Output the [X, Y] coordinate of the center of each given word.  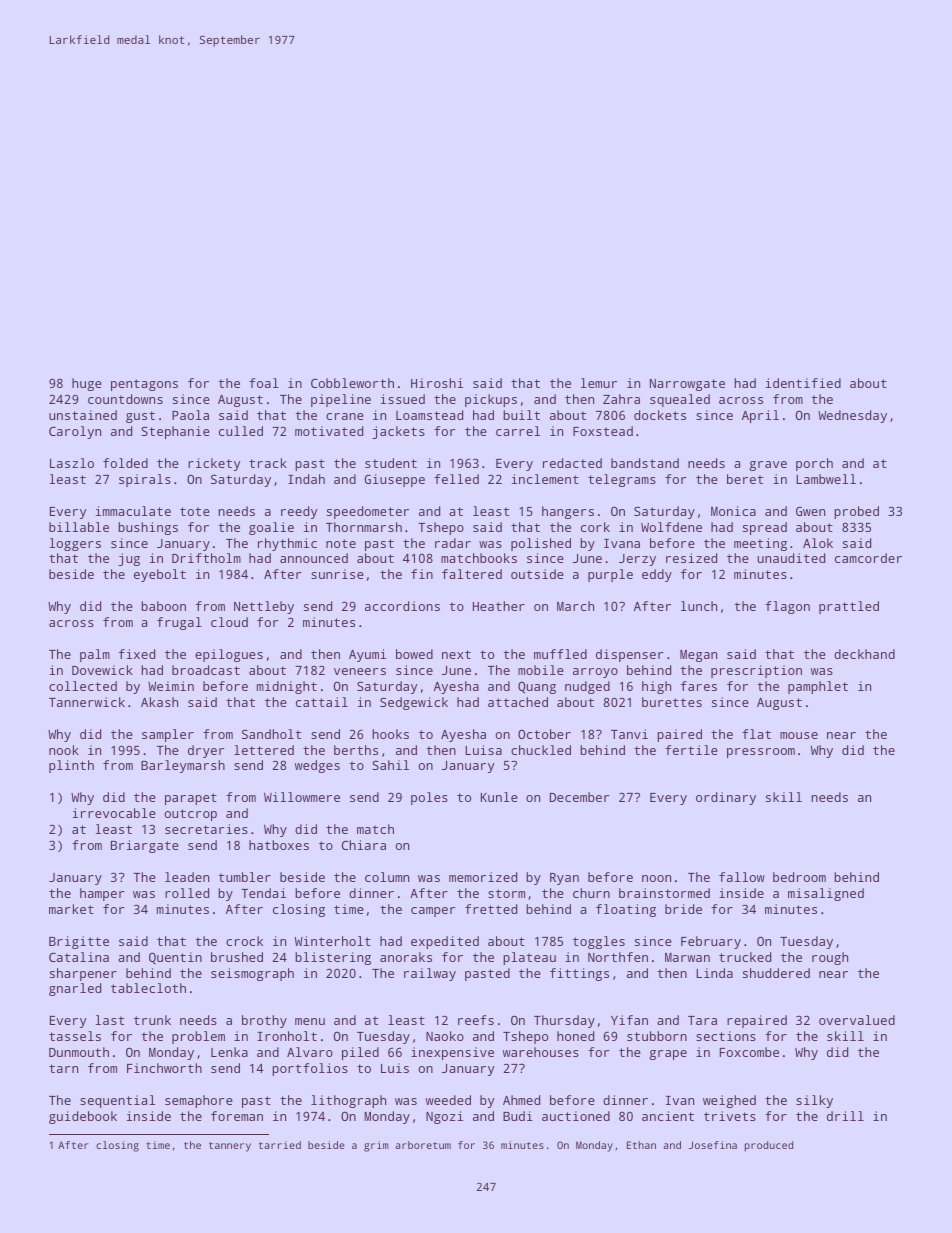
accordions [402, 606]
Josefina [712, 1145]
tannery [230, 1147]
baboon [163, 606]
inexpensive [452, 1053]
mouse [799, 735]
